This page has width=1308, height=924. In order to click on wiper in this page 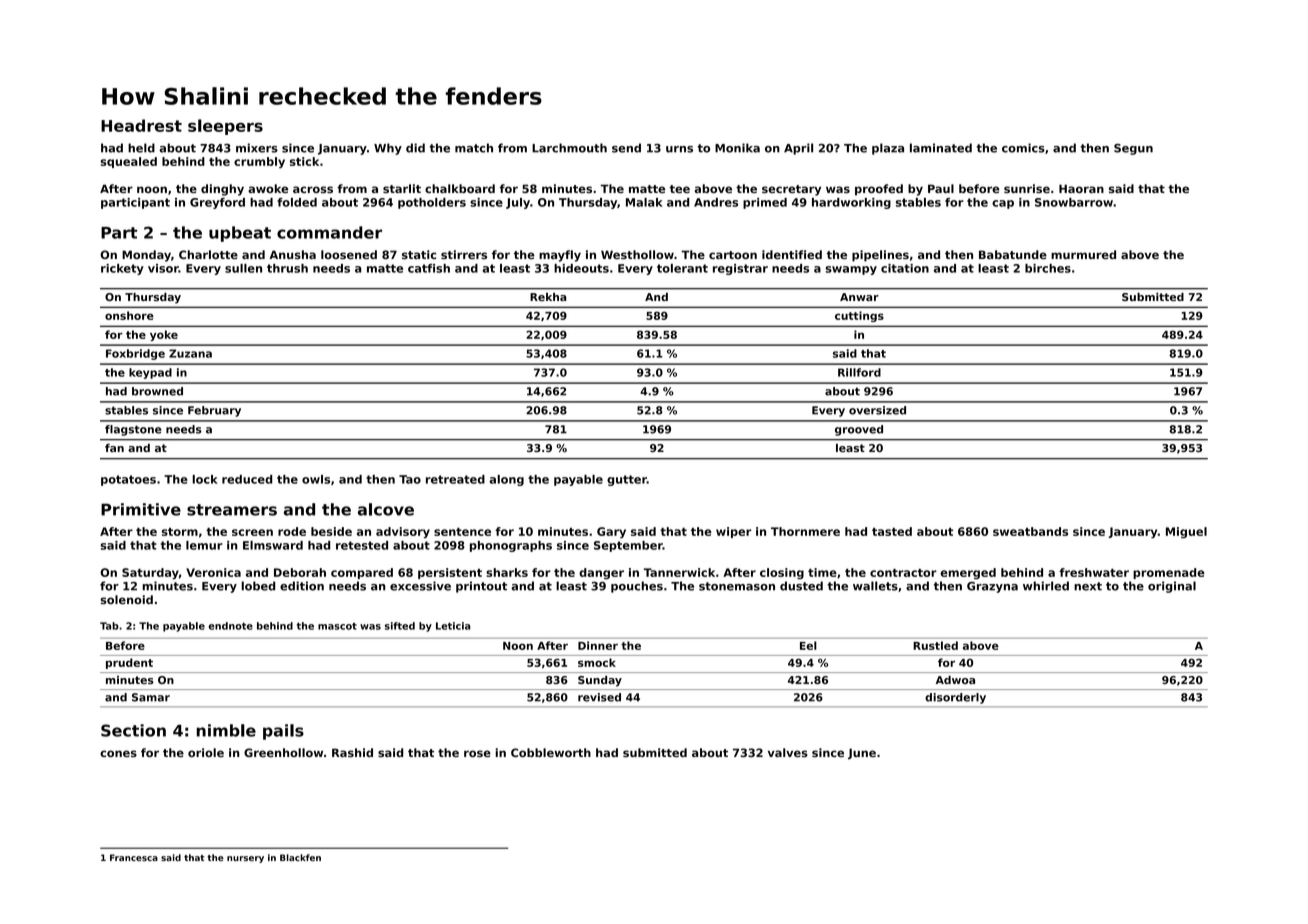, I will do `click(733, 532)`.
